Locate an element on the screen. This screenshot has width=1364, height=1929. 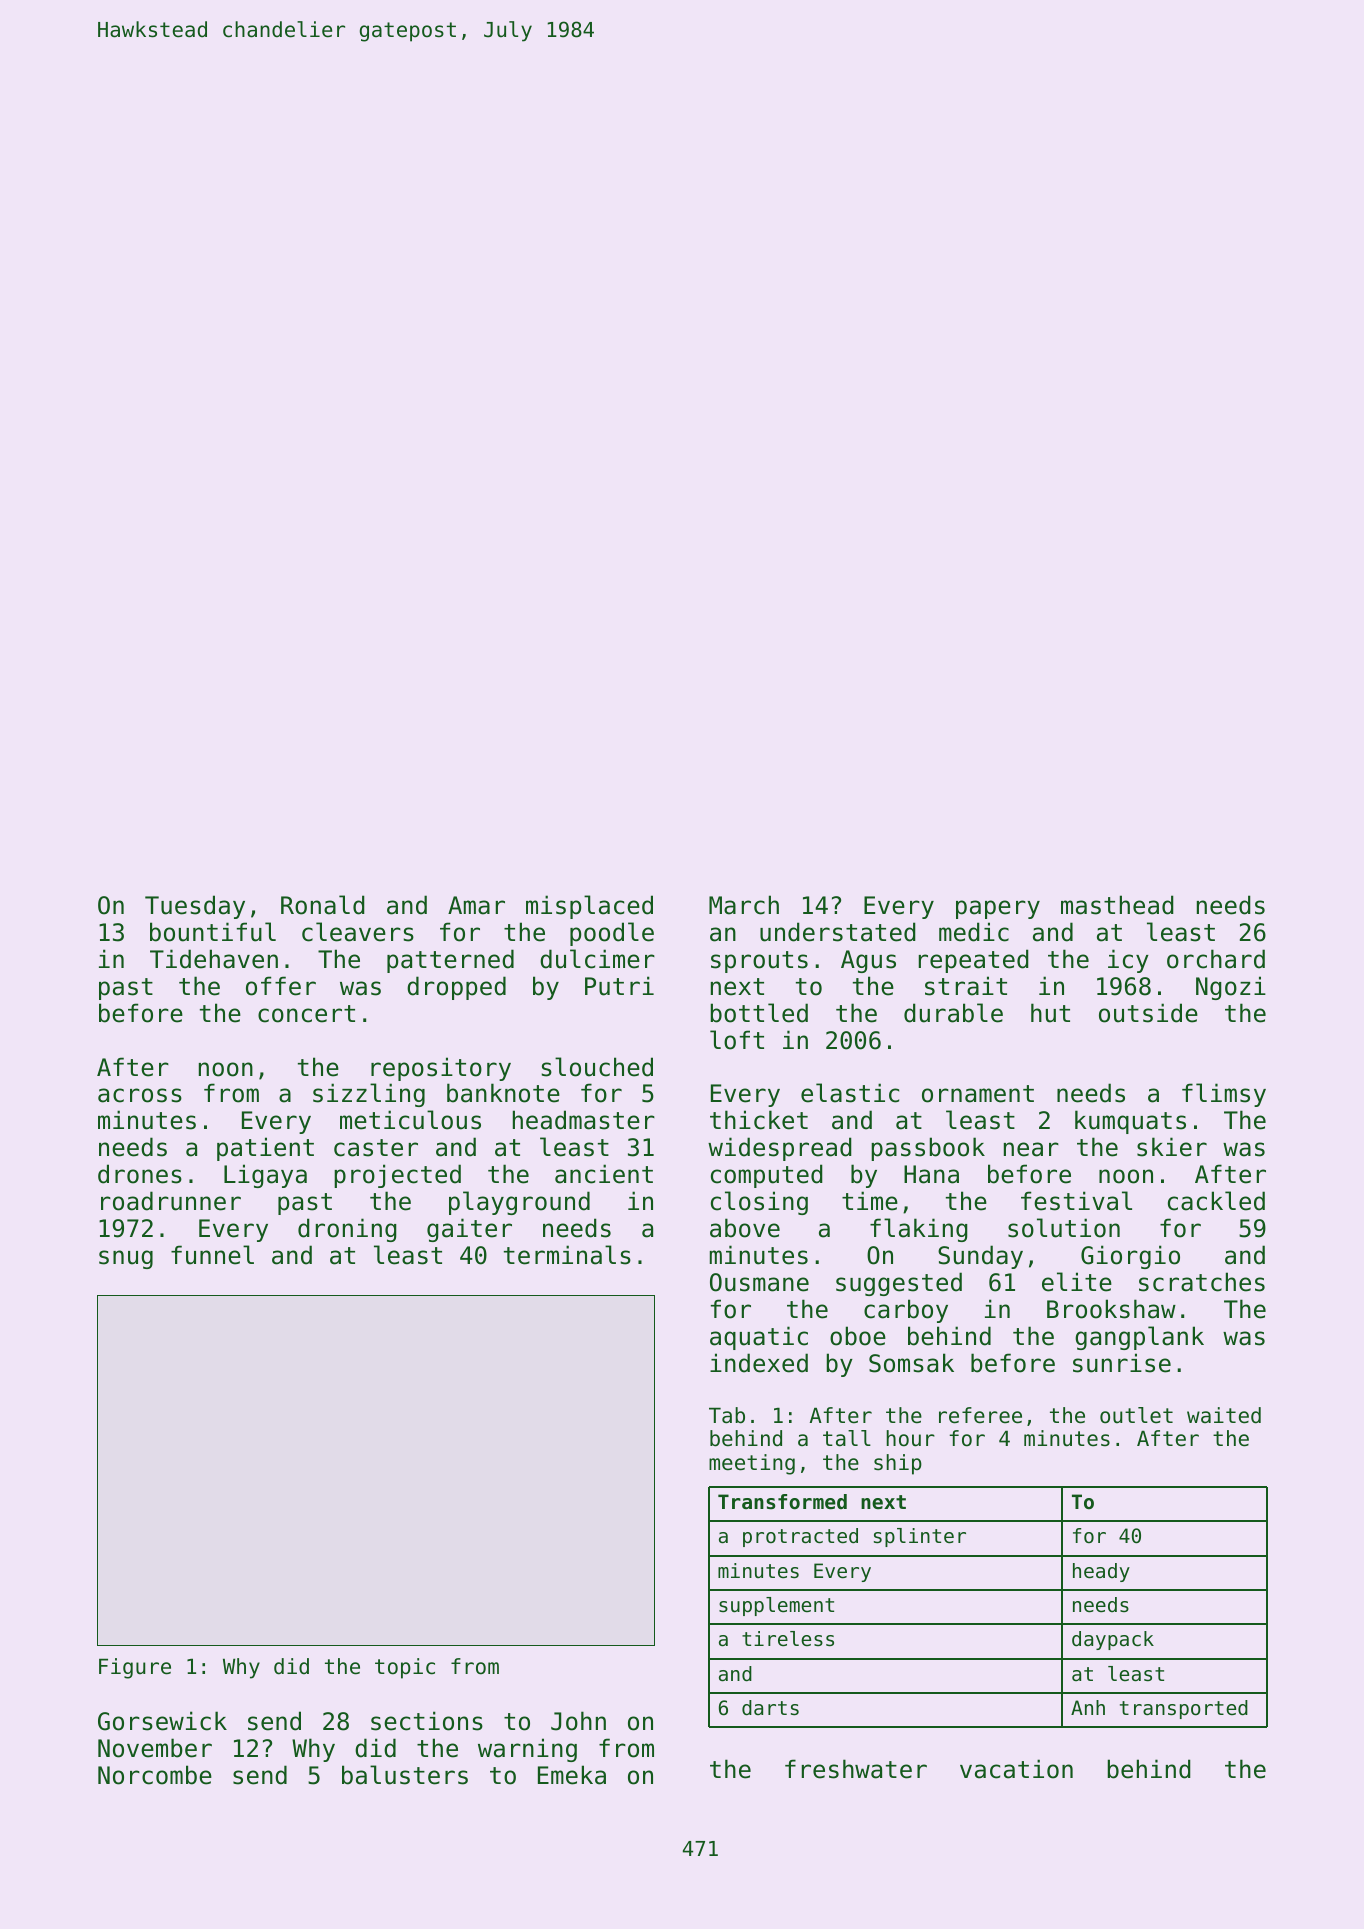
funnel is located at coordinates (212, 1255).
